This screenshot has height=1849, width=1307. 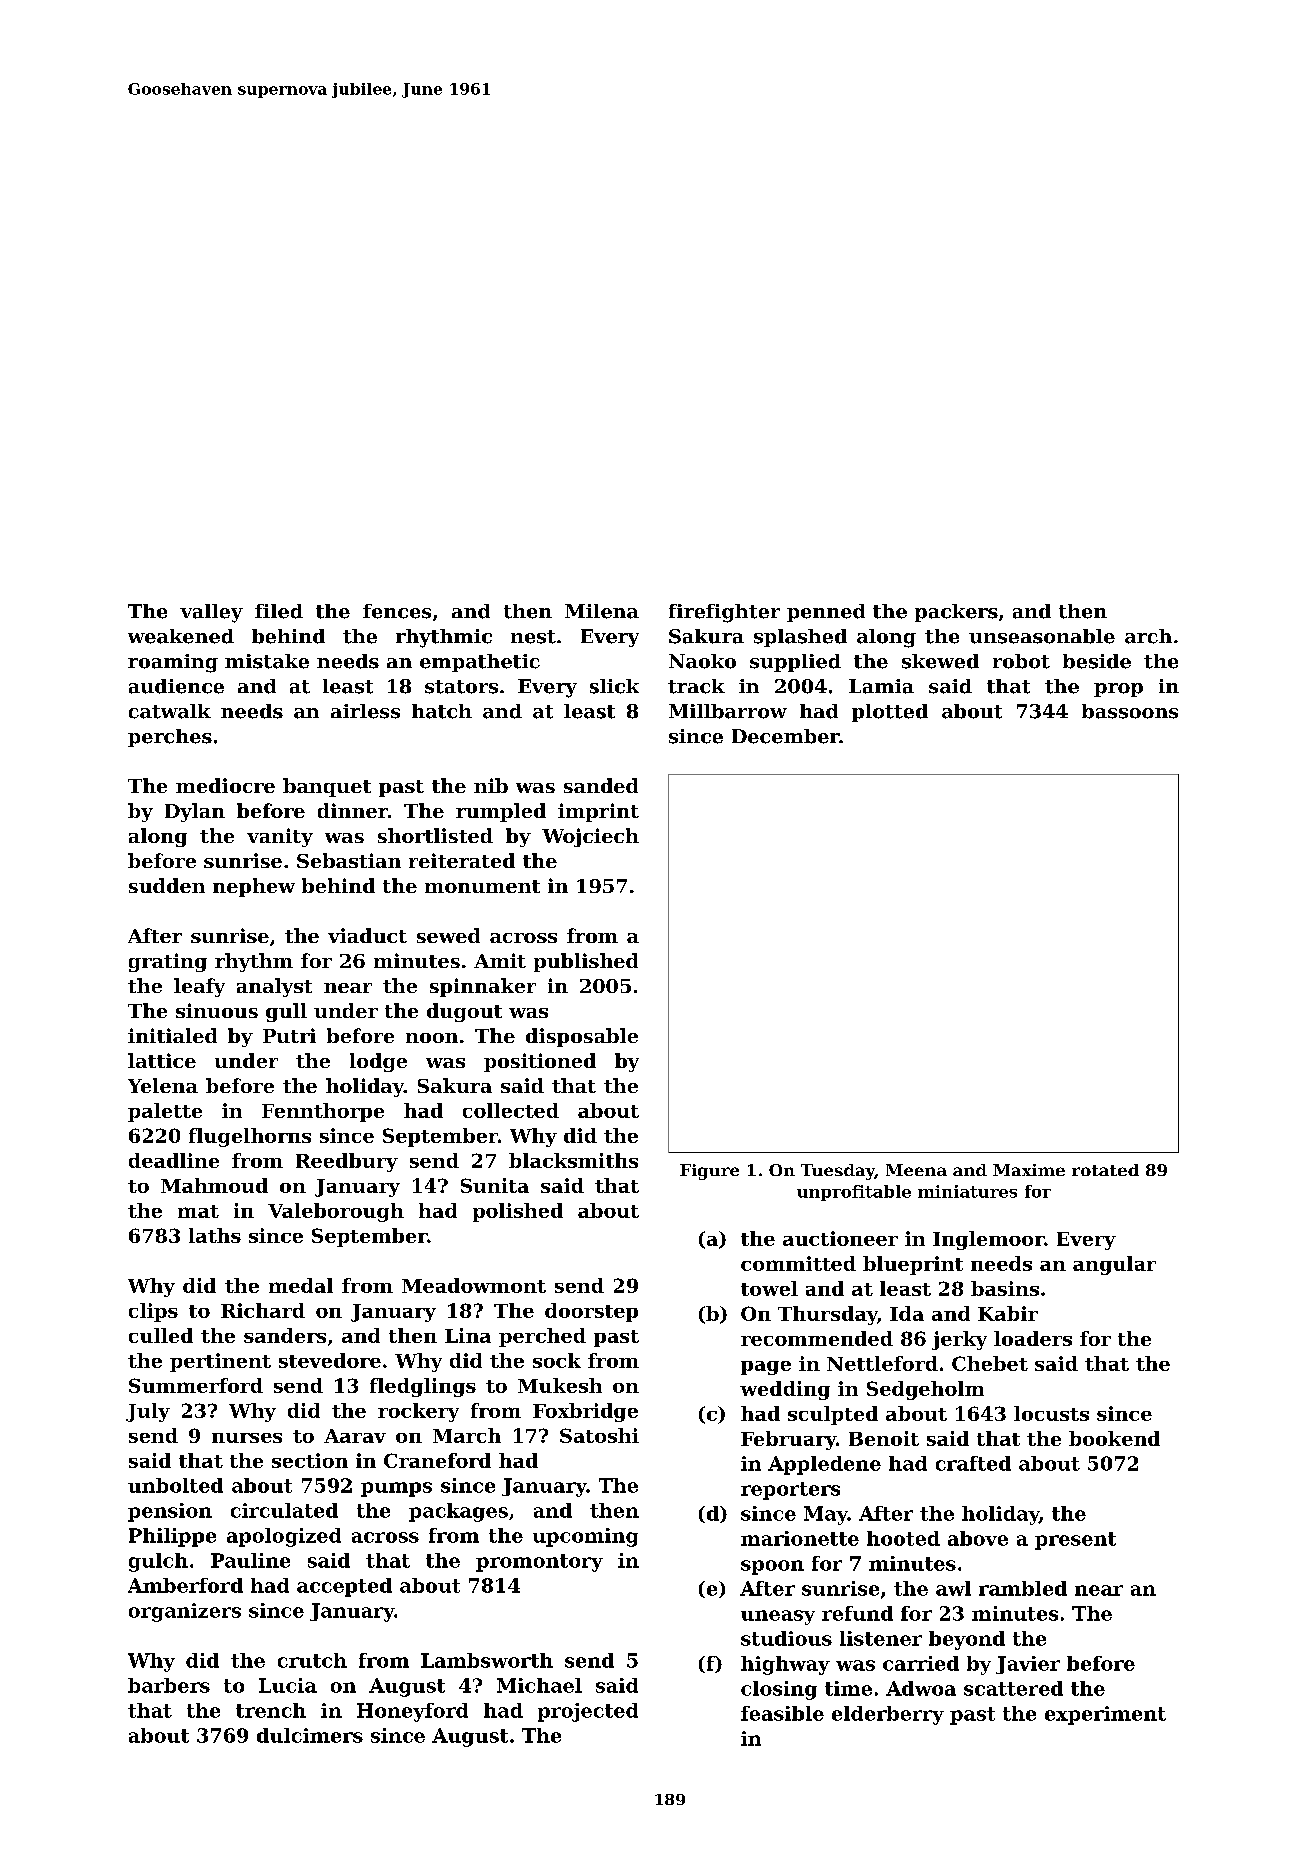 What do you see at coordinates (174, 1160) in the screenshot?
I see `deadline` at bounding box center [174, 1160].
